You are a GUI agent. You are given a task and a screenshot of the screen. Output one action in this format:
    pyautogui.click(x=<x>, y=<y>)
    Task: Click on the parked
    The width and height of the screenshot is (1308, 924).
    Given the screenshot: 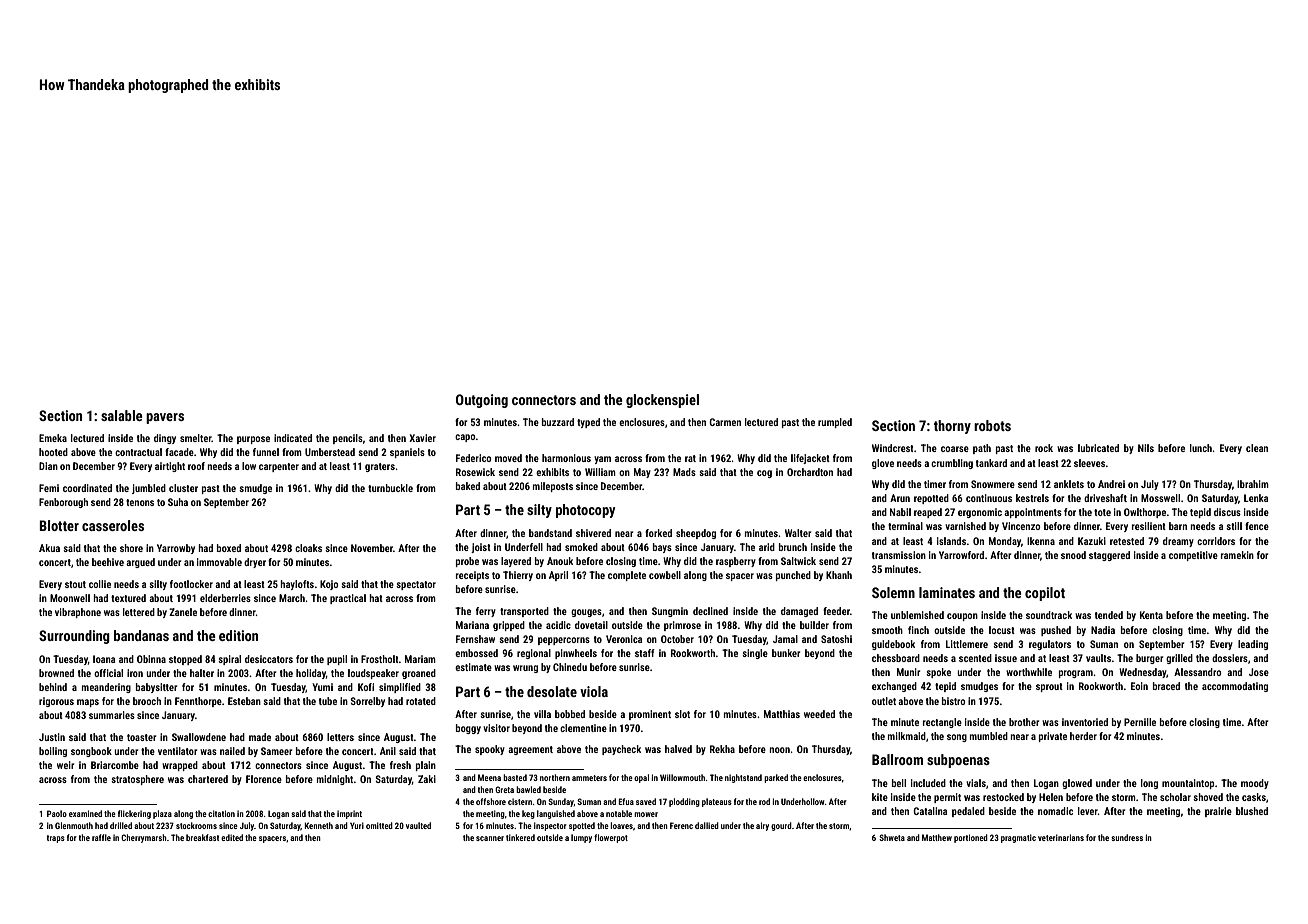 What is the action you would take?
    pyautogui.click(x=776, y=778)
